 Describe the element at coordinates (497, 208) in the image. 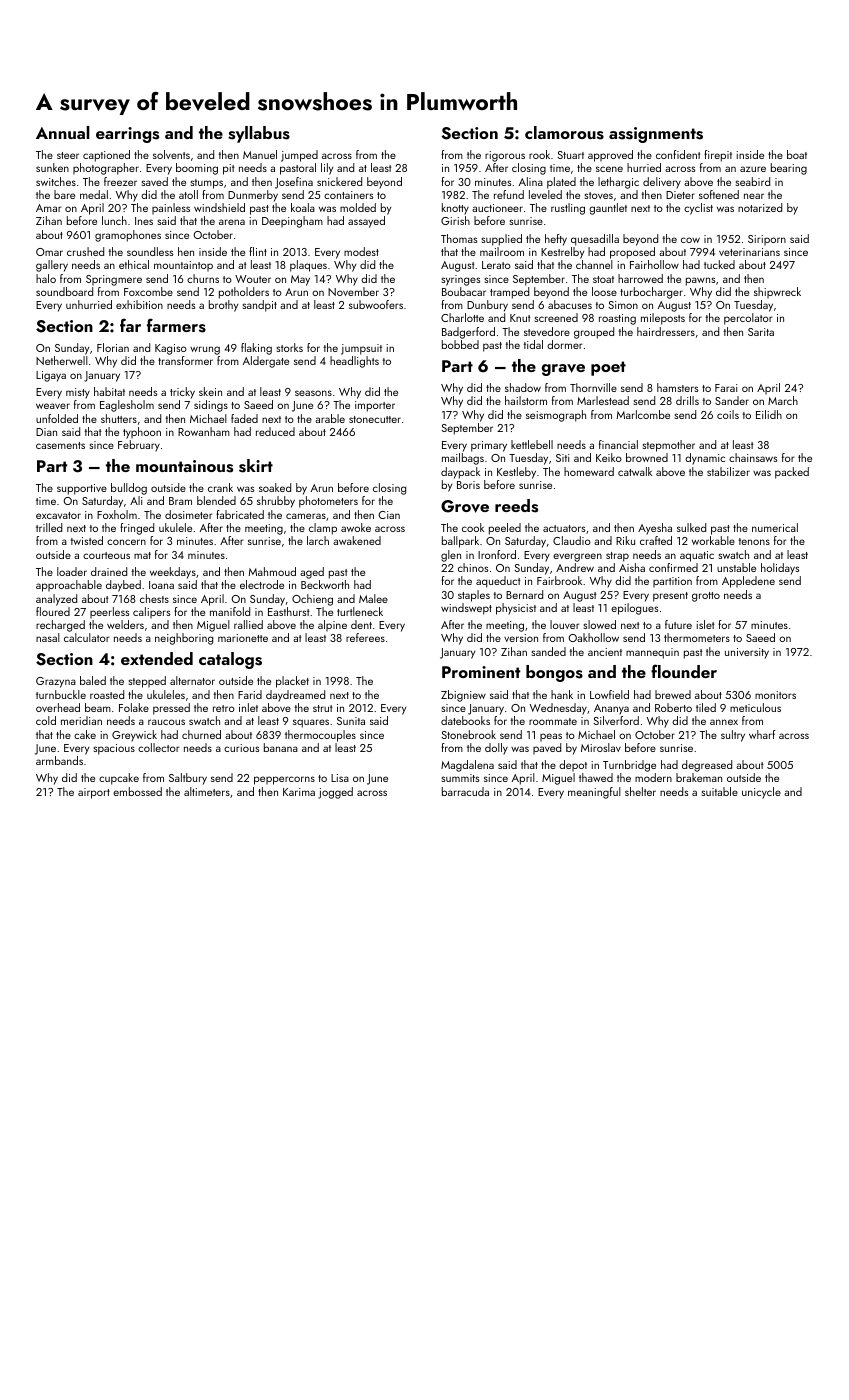

I see `auctioneer` at that location.
